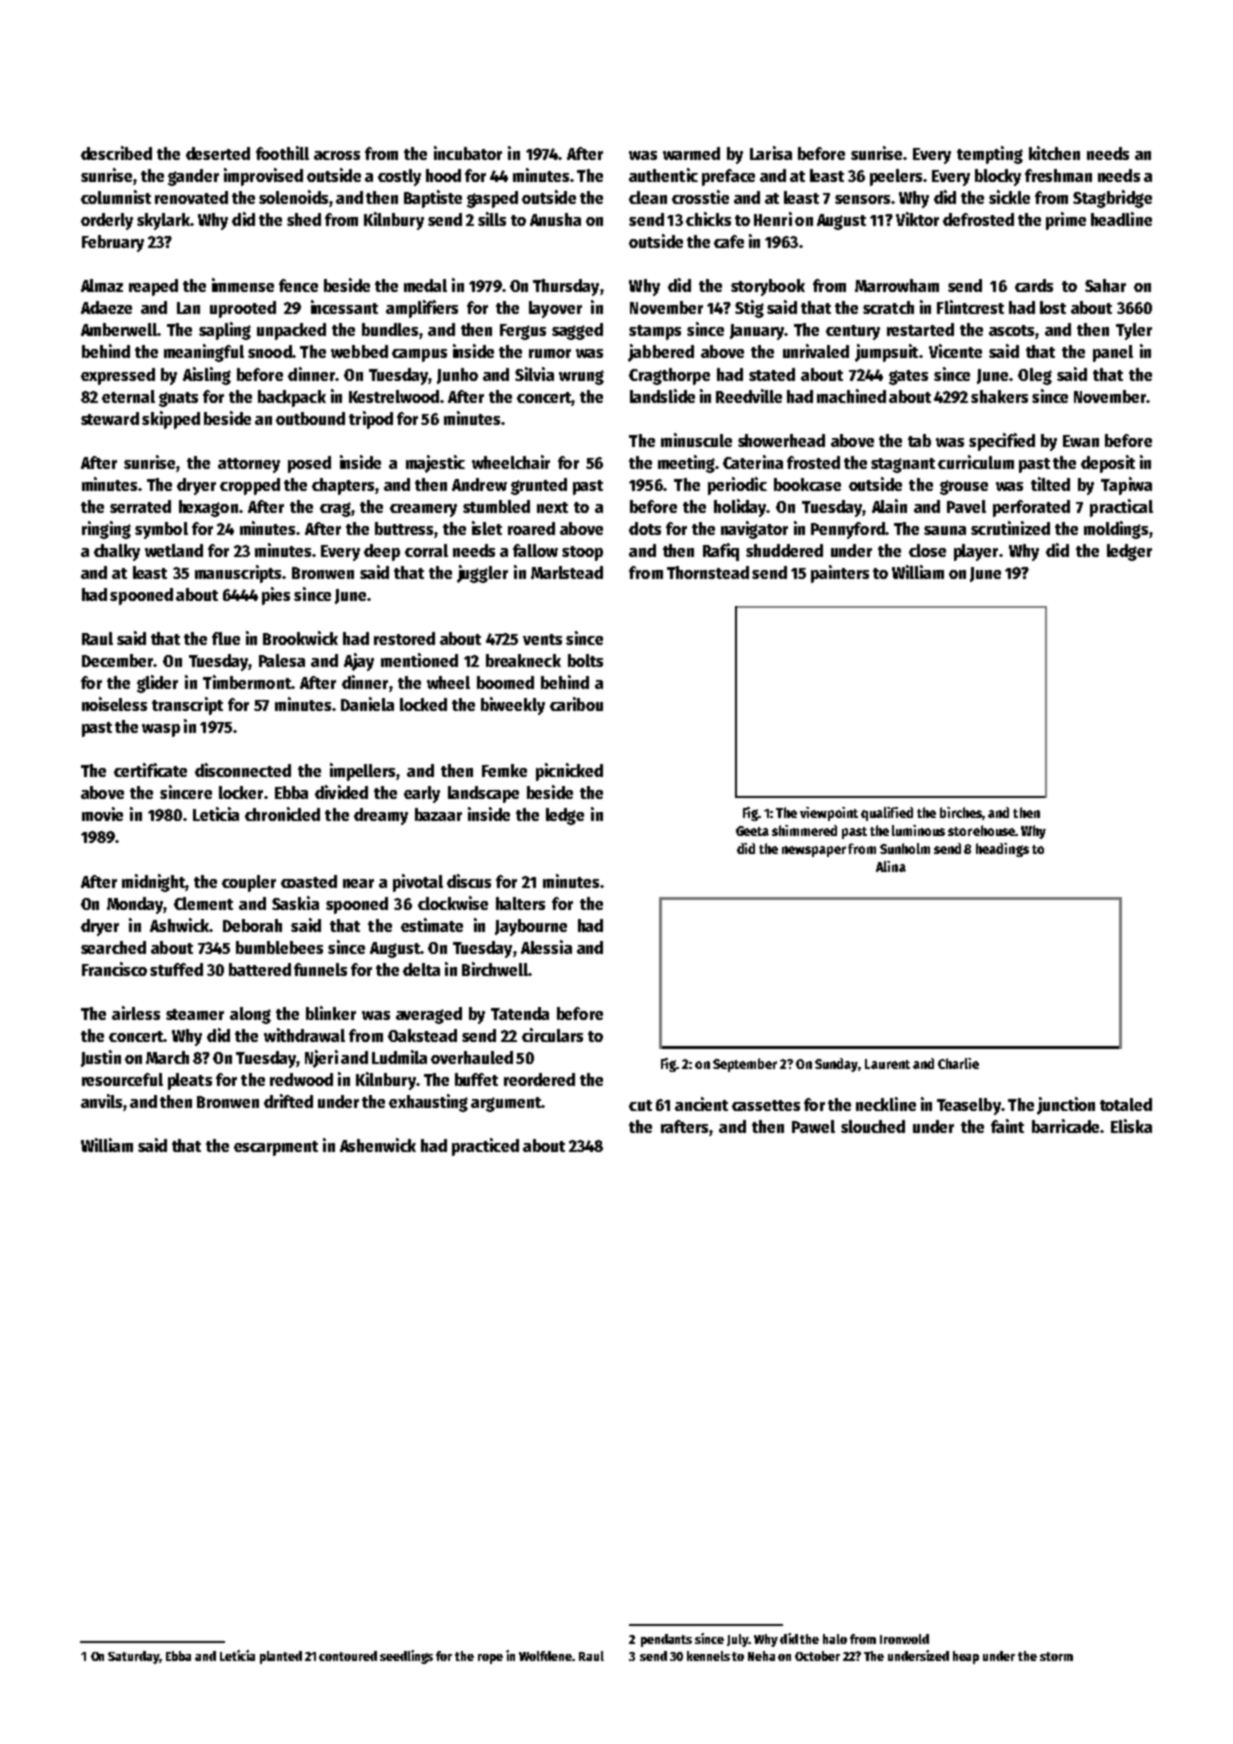 The height and width of the screenshot is (1744, 1233). Describe the element at coordinates (281, 1657) in the screenshot. I see `planted` at that location.
